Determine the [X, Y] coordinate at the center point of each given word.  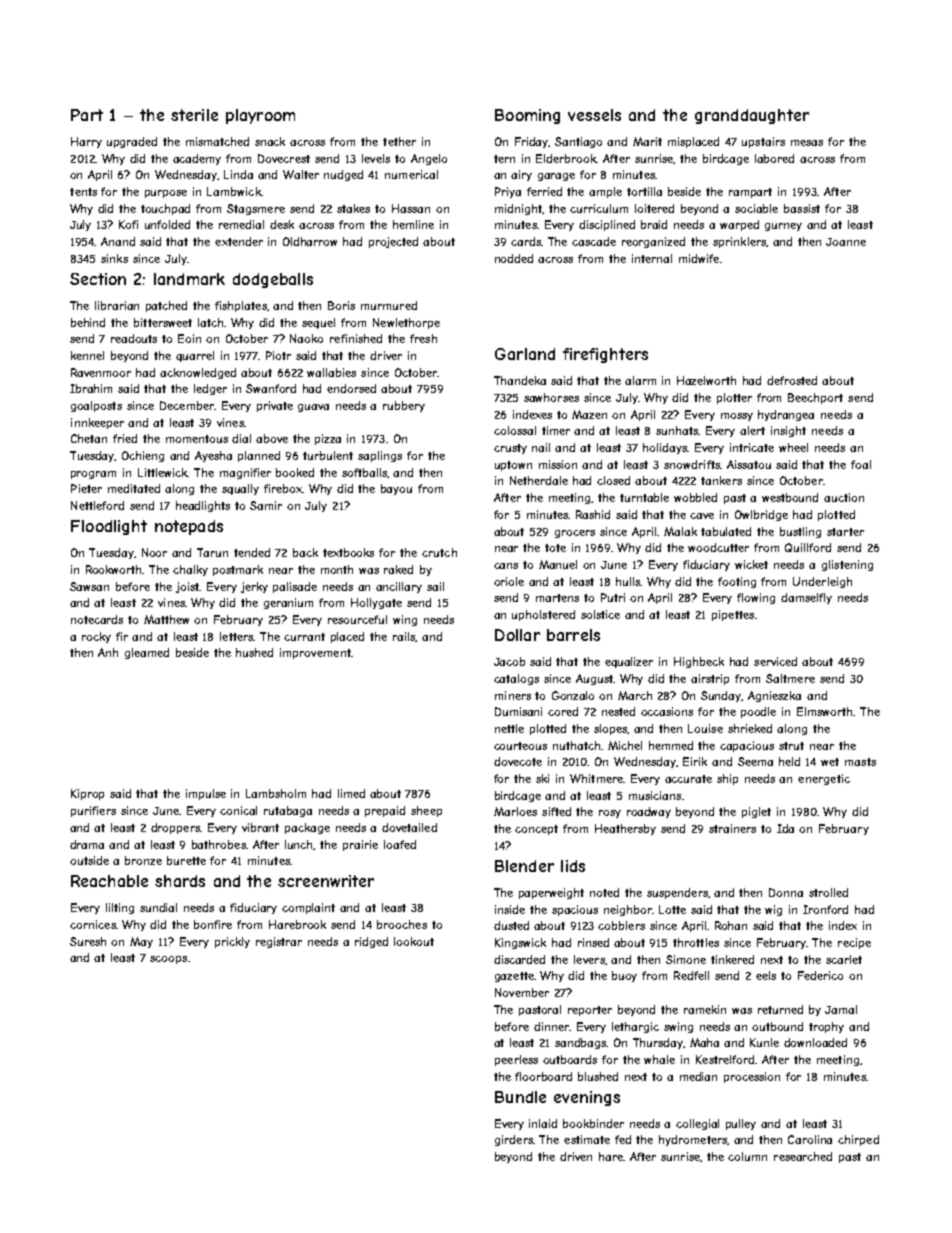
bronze [143, 860]
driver [386, 355]
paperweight [551, 893]
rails [404, 637]
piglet [756, 812]
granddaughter [752, 116]
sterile [194, 115]
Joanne [846, 242]
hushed [254, 652]
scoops [168, 960]
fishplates [241, 306]
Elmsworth [824, 711]
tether [399, 141]
